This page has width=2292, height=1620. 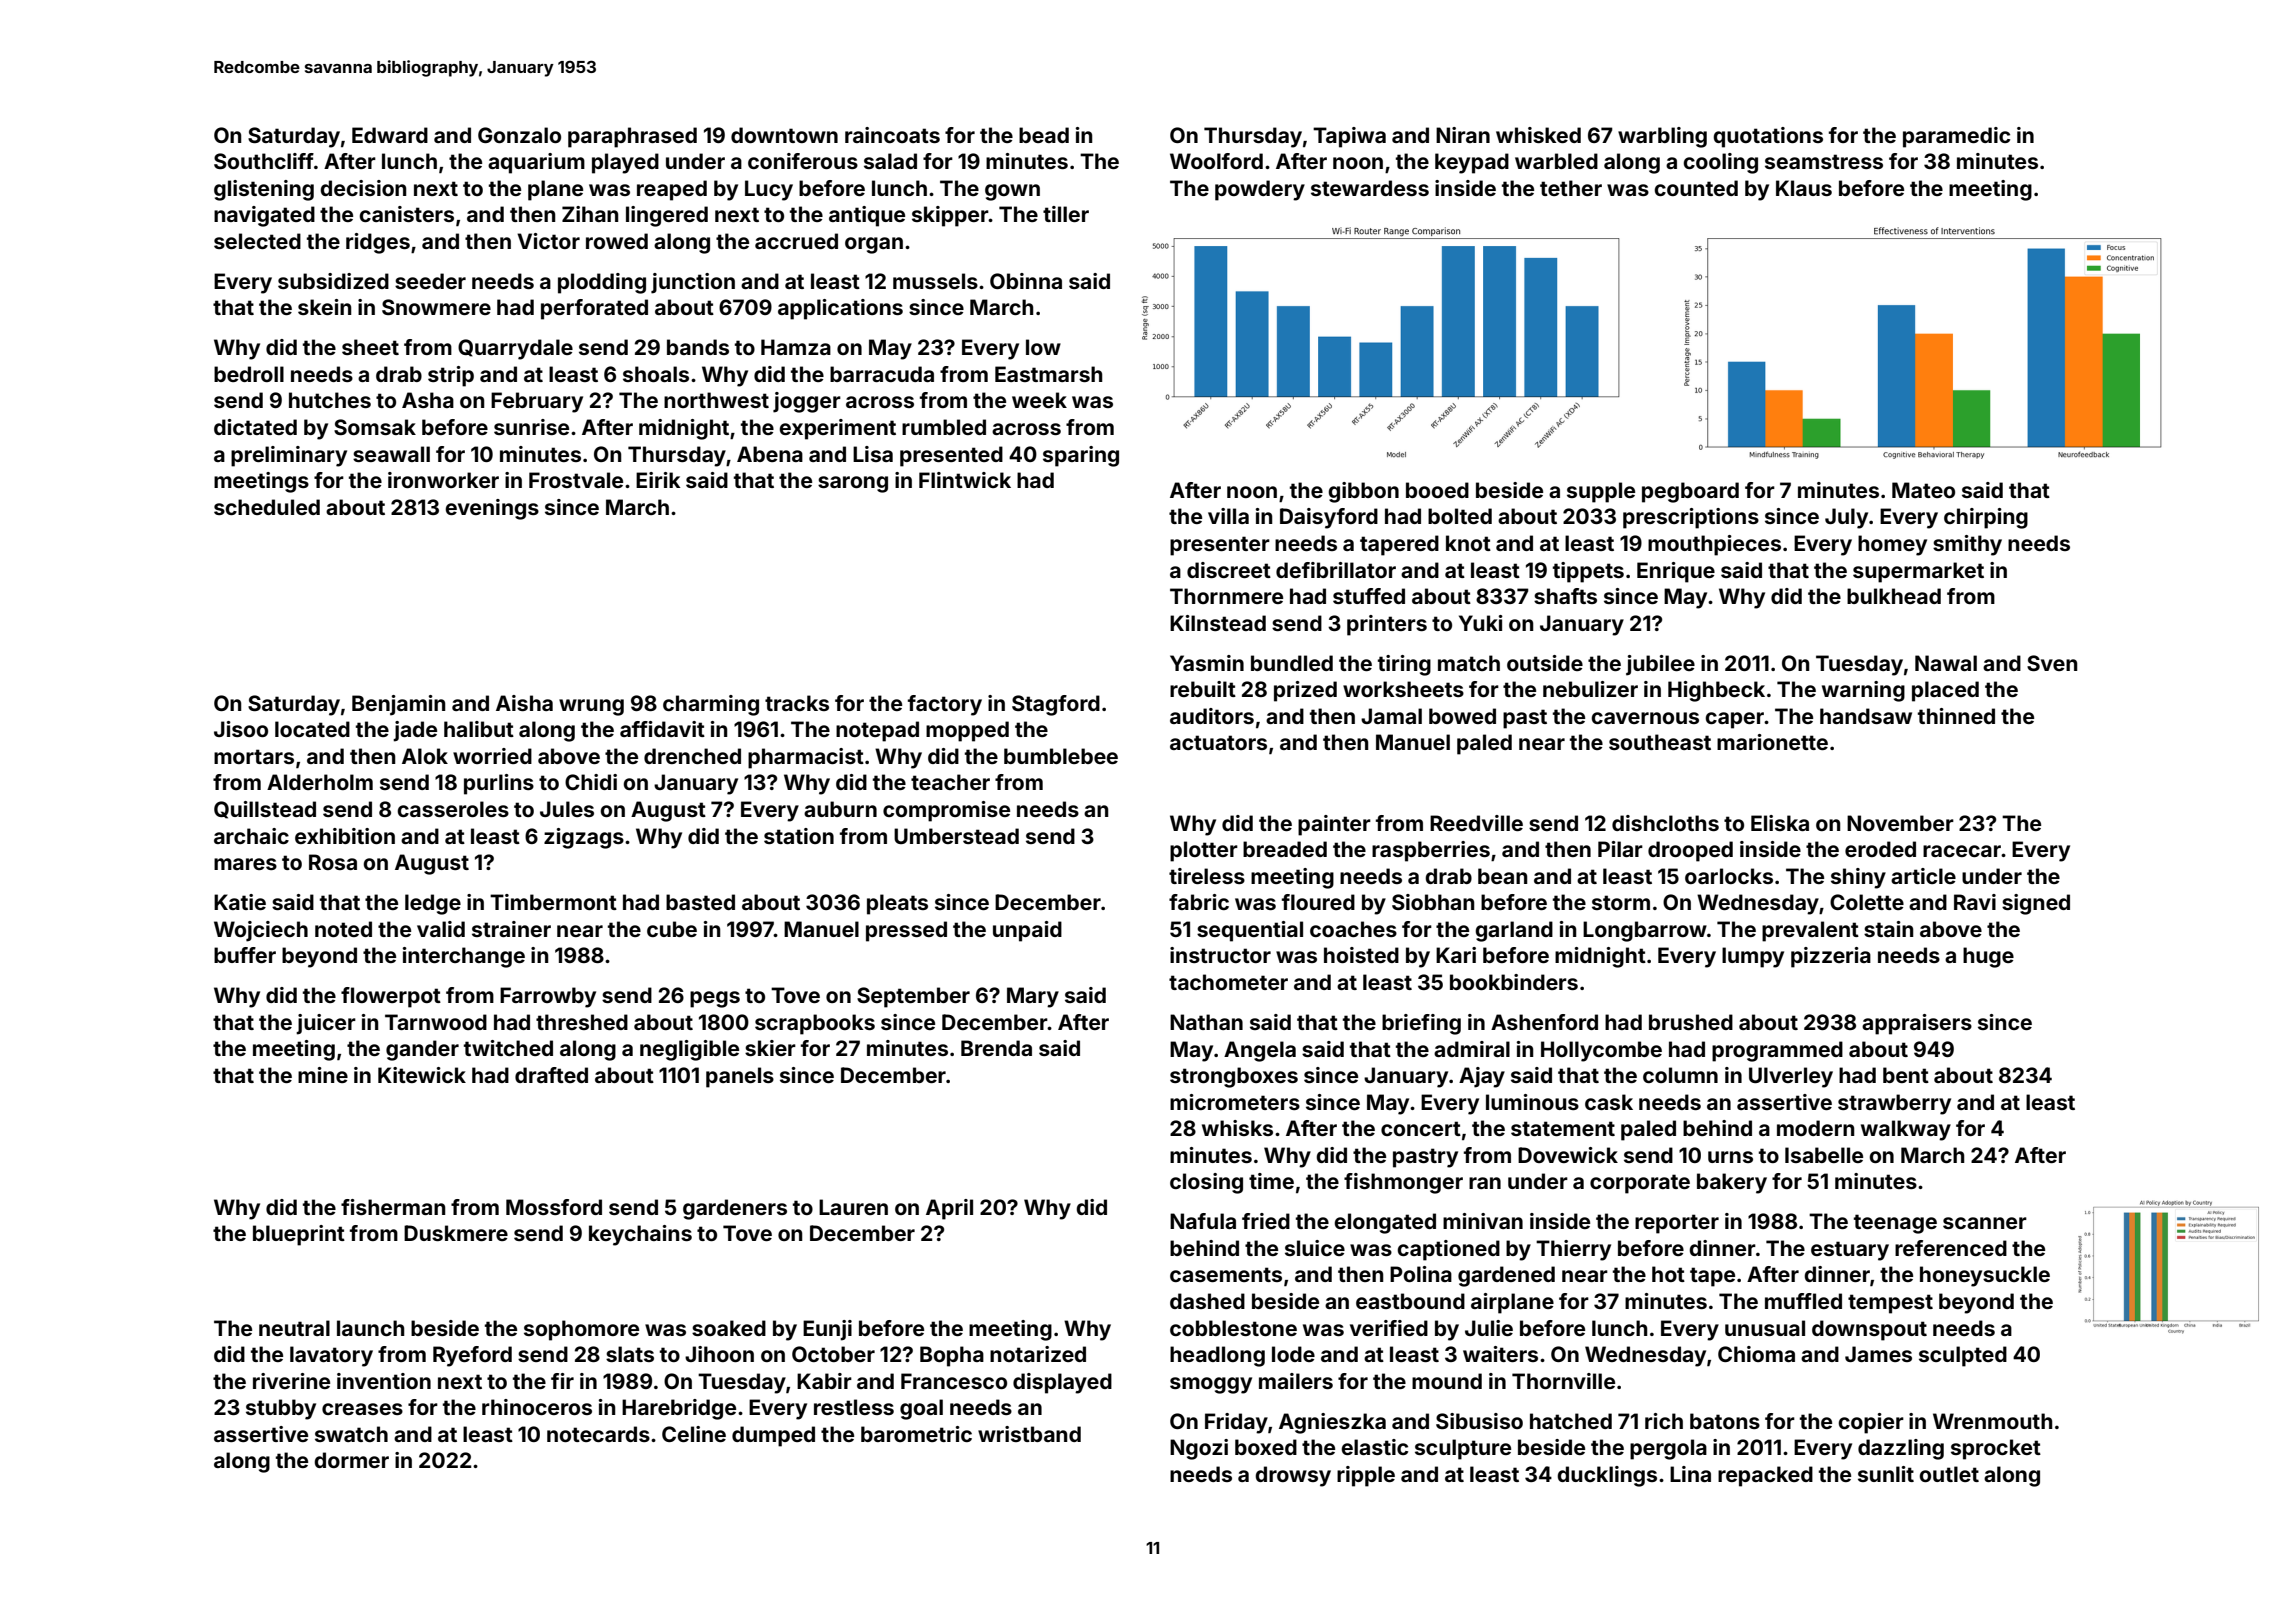 I want to click on Edward, so click(x=390, y=135).
